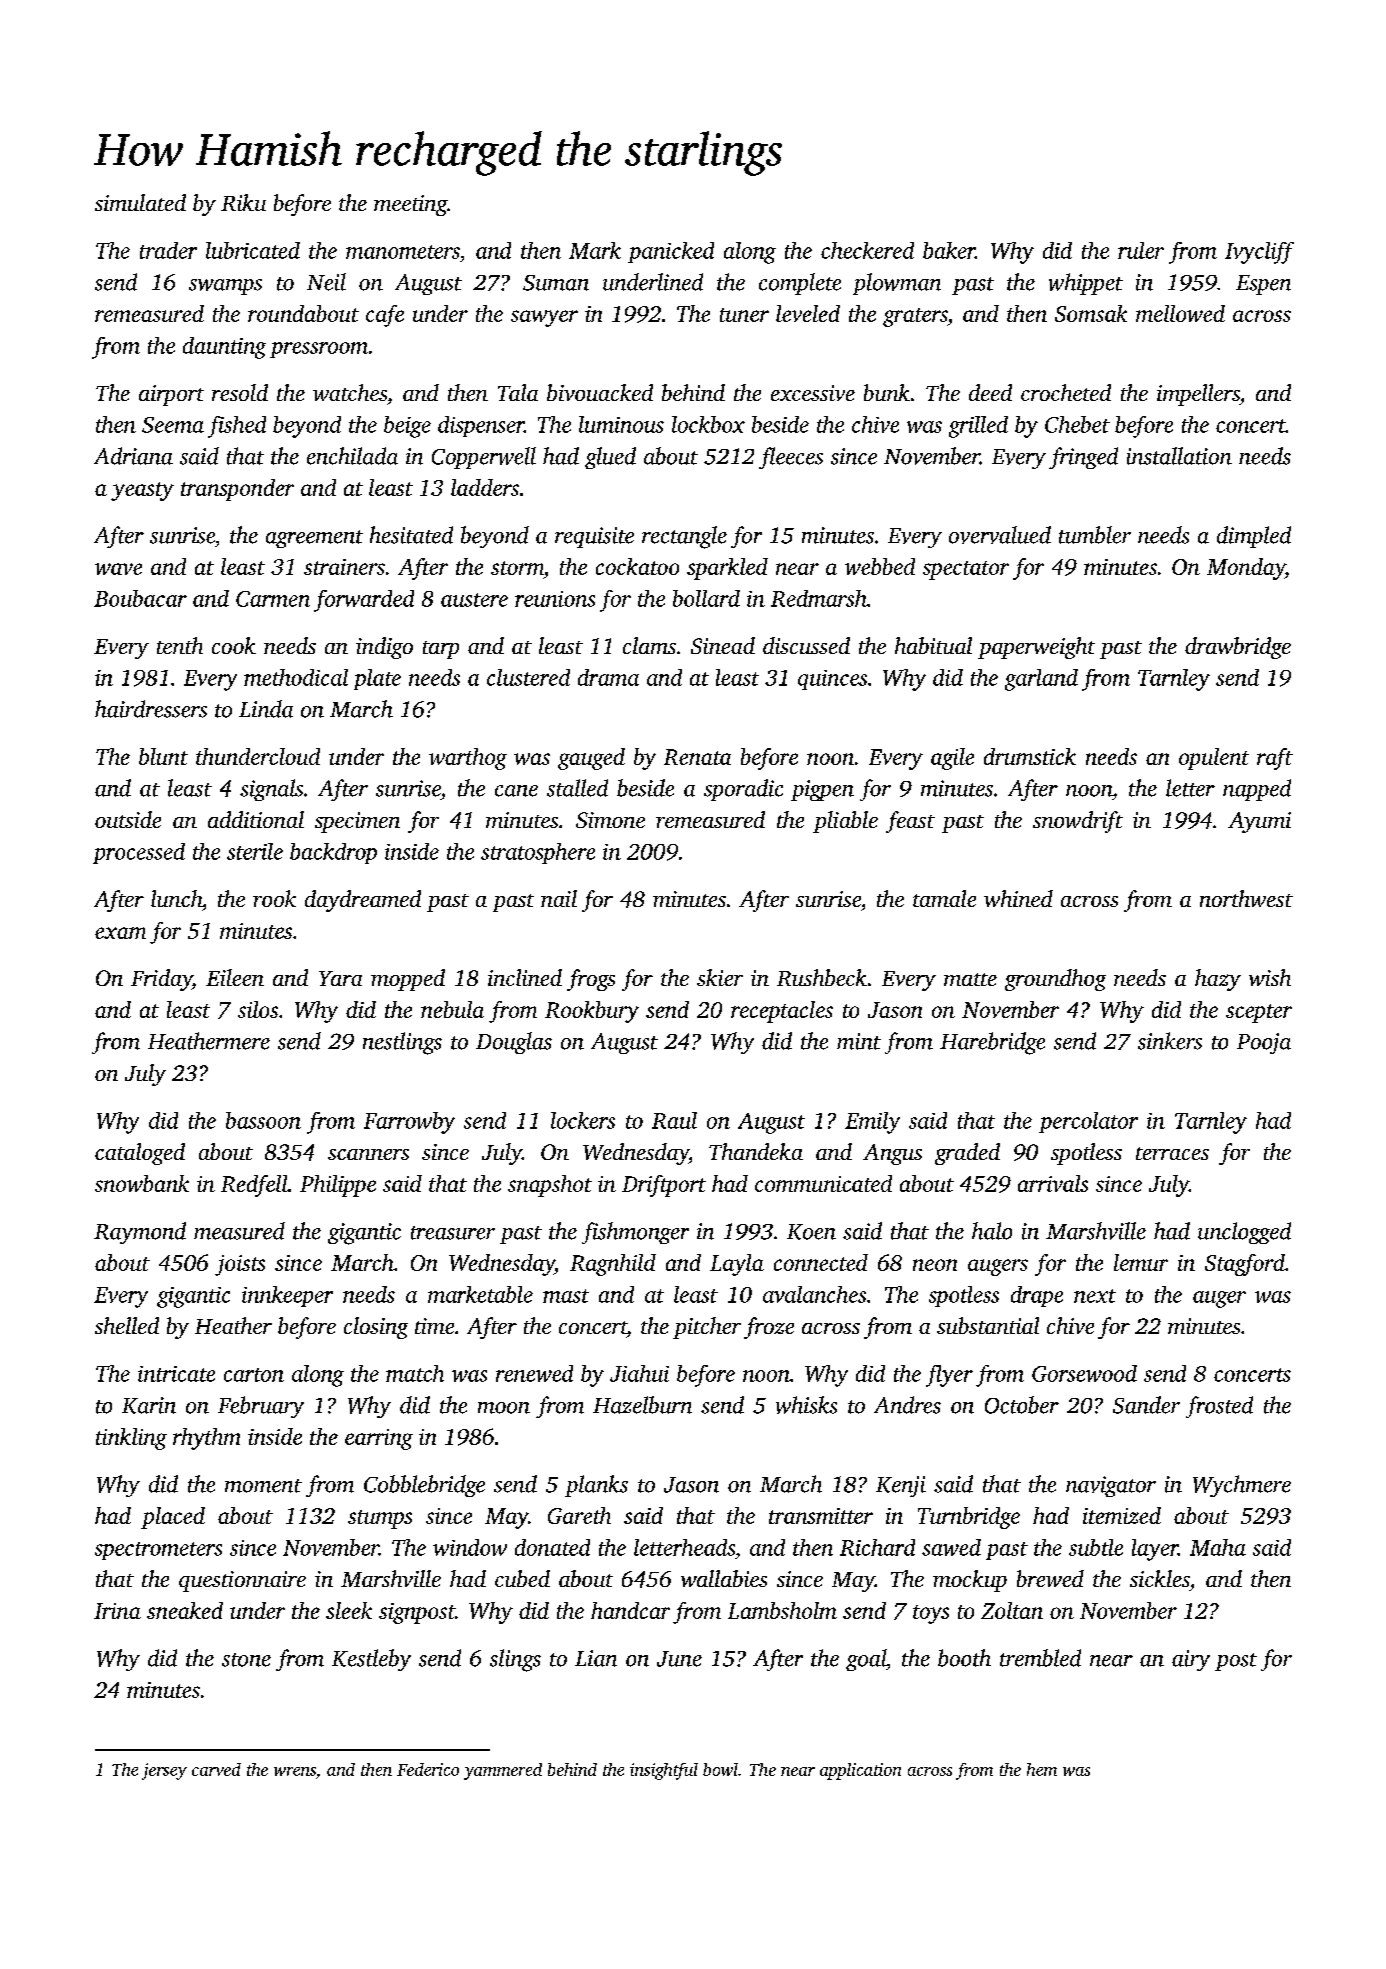  What do you see at coordinates (952, 759) in the screenshot?
I see `agile` at bounding box center [952, 759].
